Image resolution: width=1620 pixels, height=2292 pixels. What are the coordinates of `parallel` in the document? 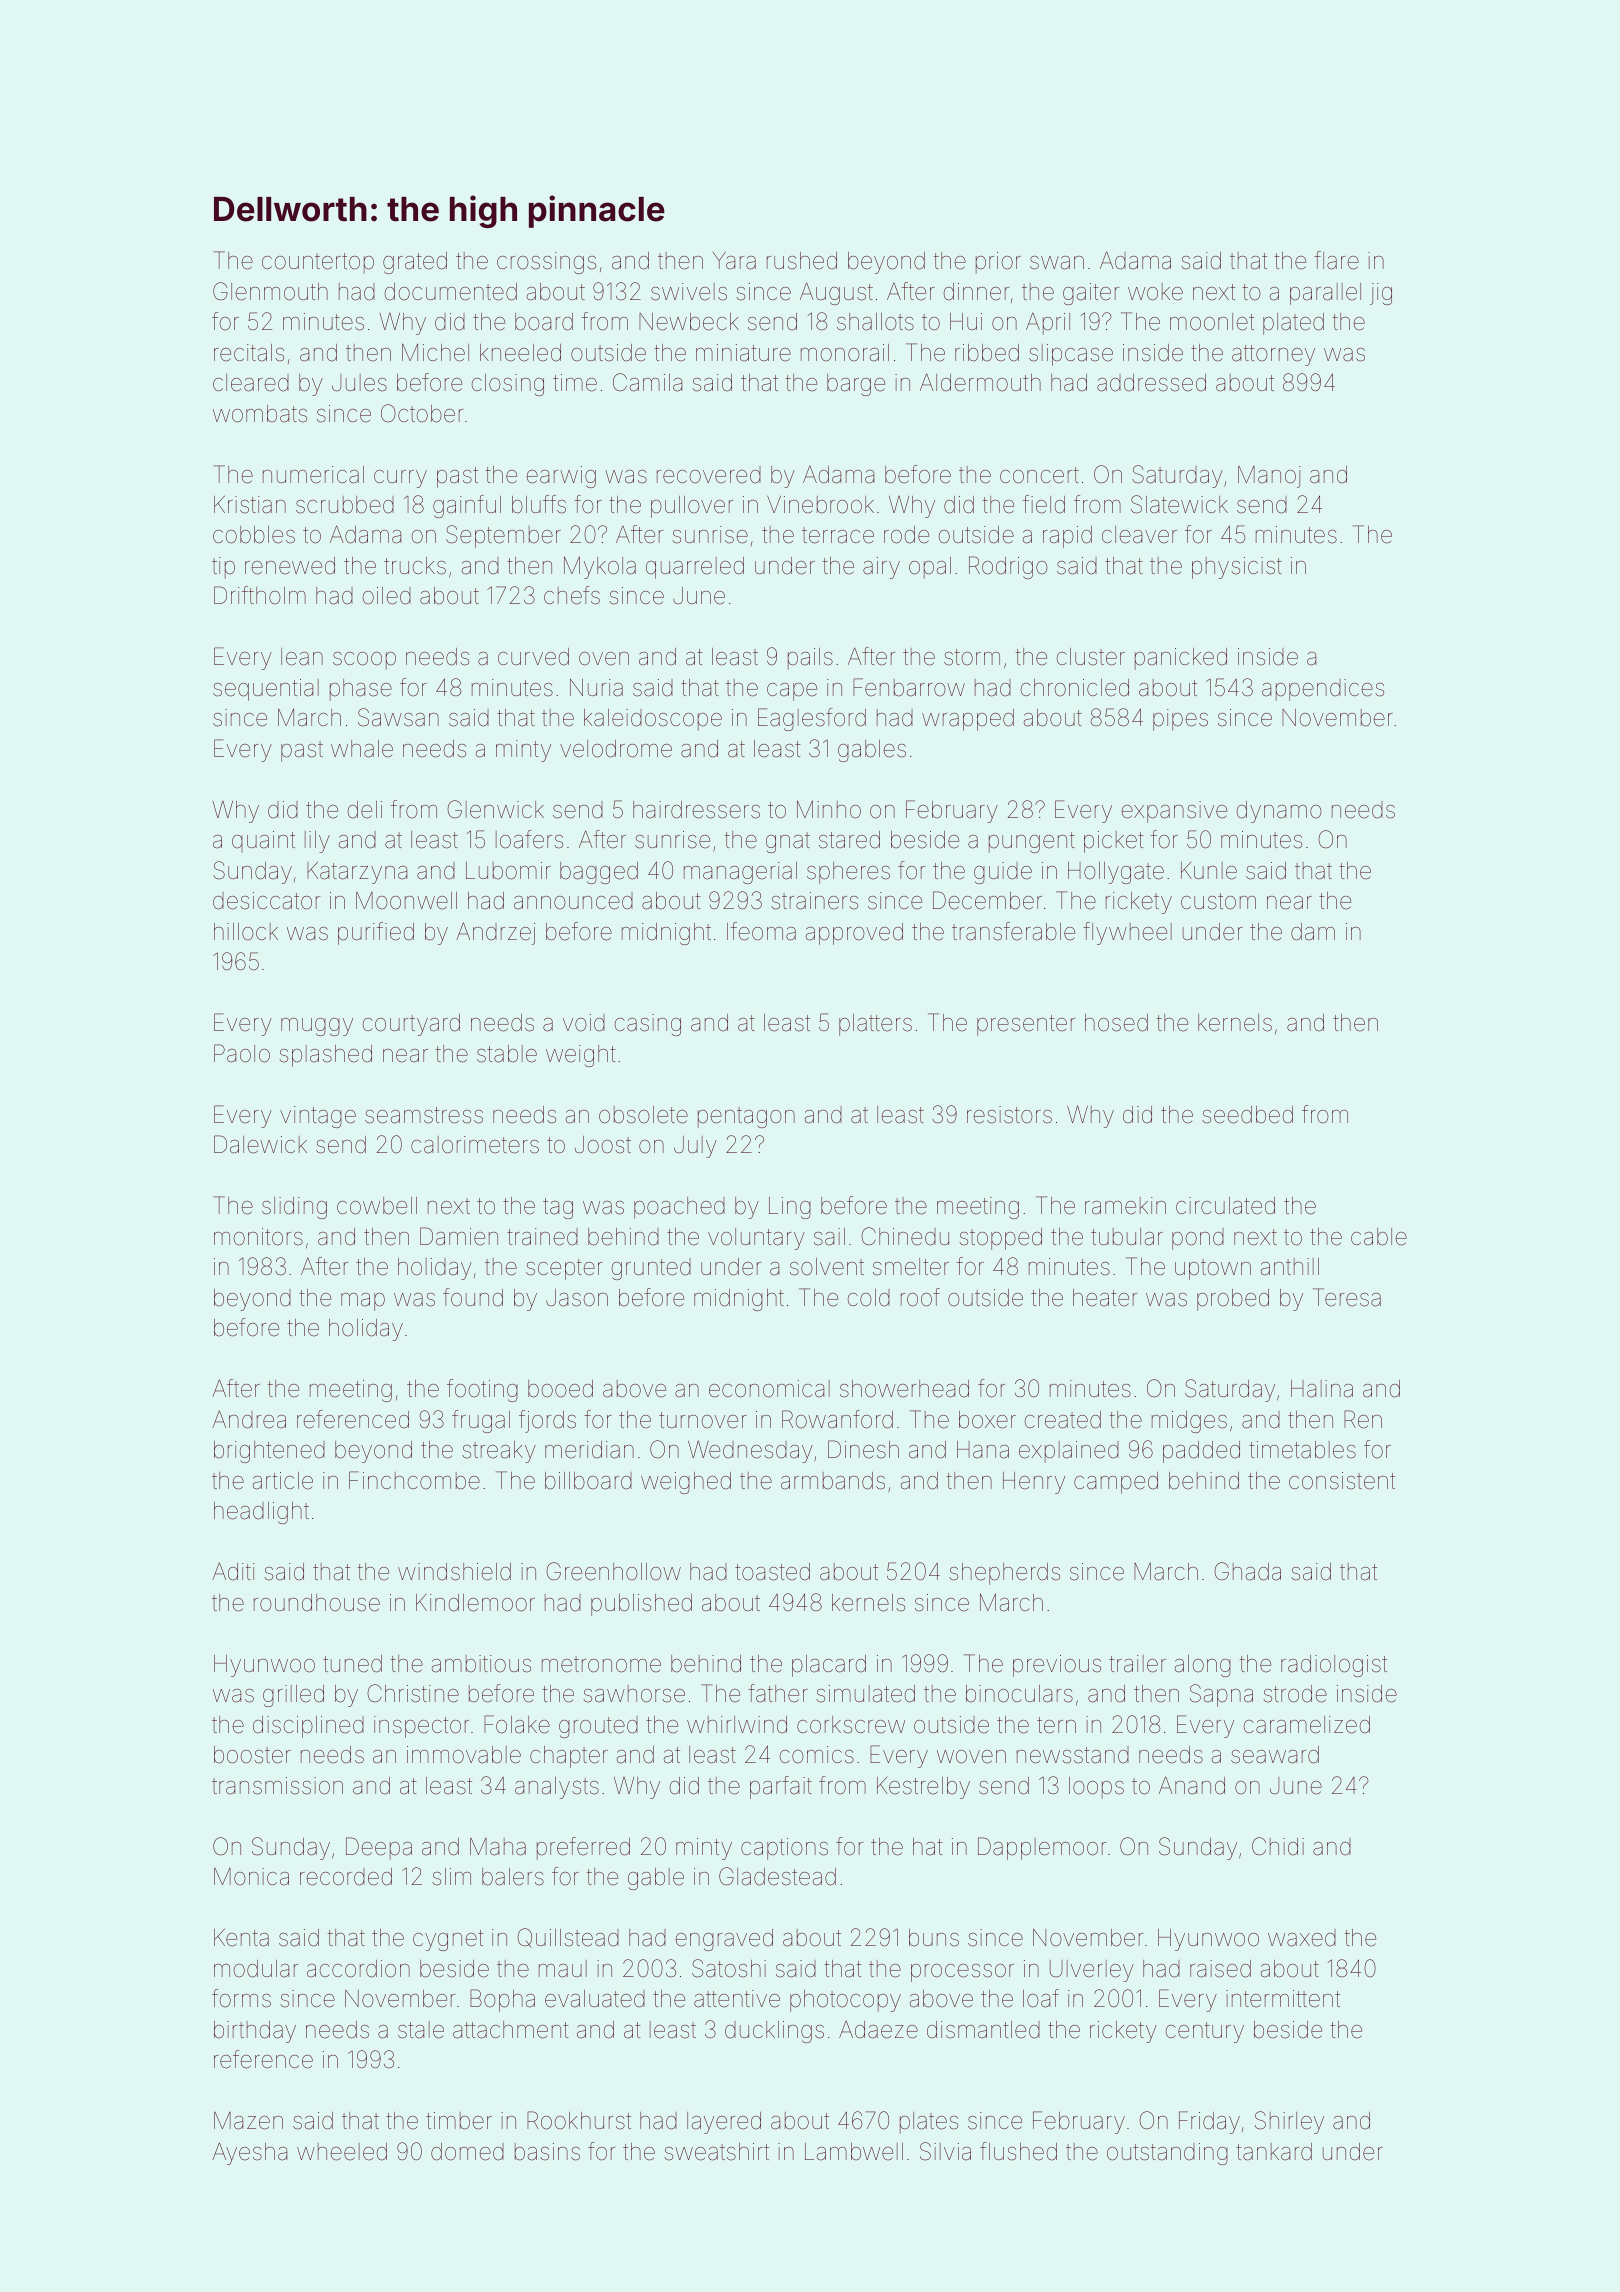 It's located at (1325, 294).
